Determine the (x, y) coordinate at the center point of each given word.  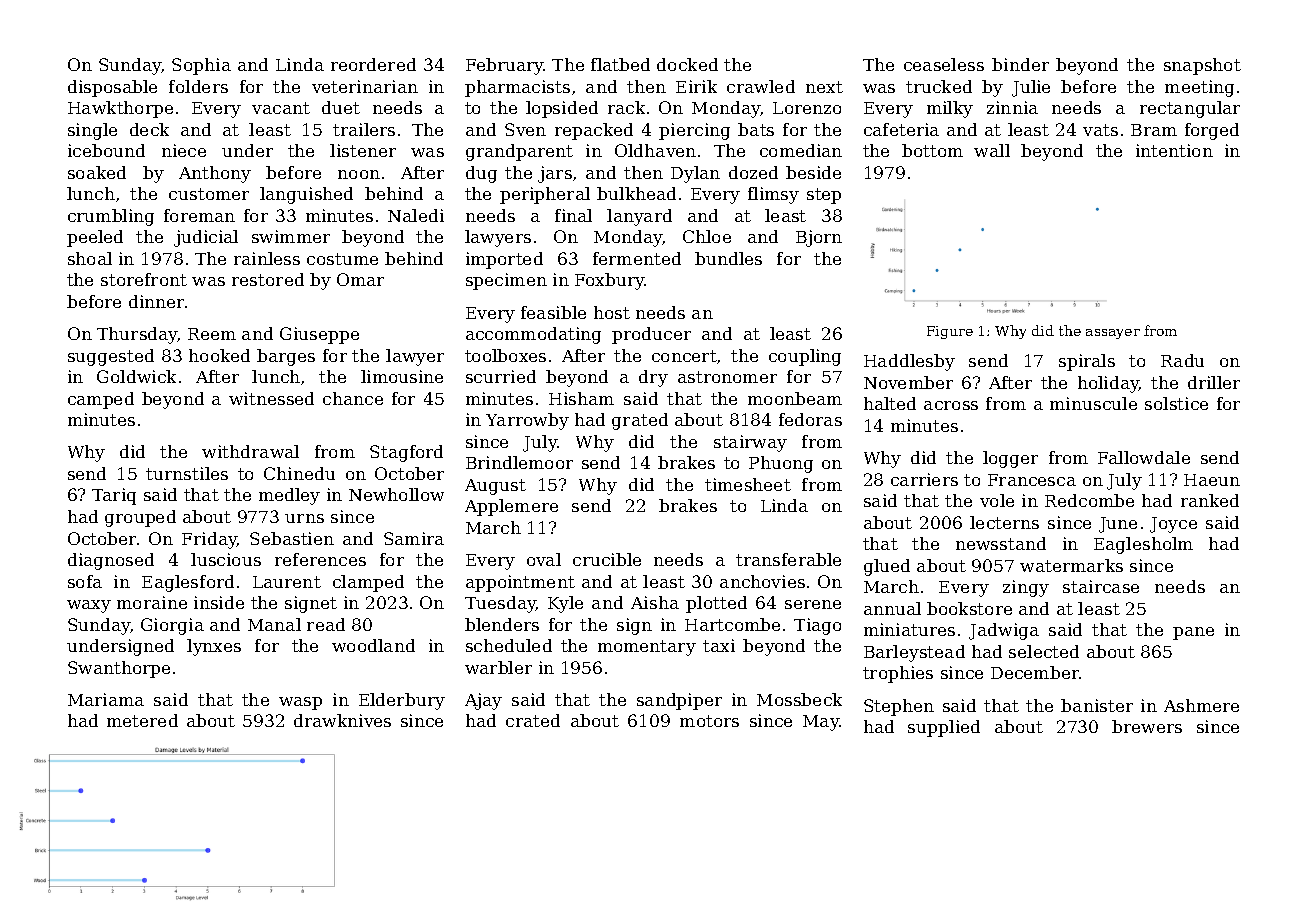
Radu (1182, 360)
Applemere (511, 507)
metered (142, 720)
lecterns (1004, 522)
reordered (373, 64)
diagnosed (111, 561)
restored (268, 279)
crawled (761, 86)
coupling (805, 357)
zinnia (1012, 107)
